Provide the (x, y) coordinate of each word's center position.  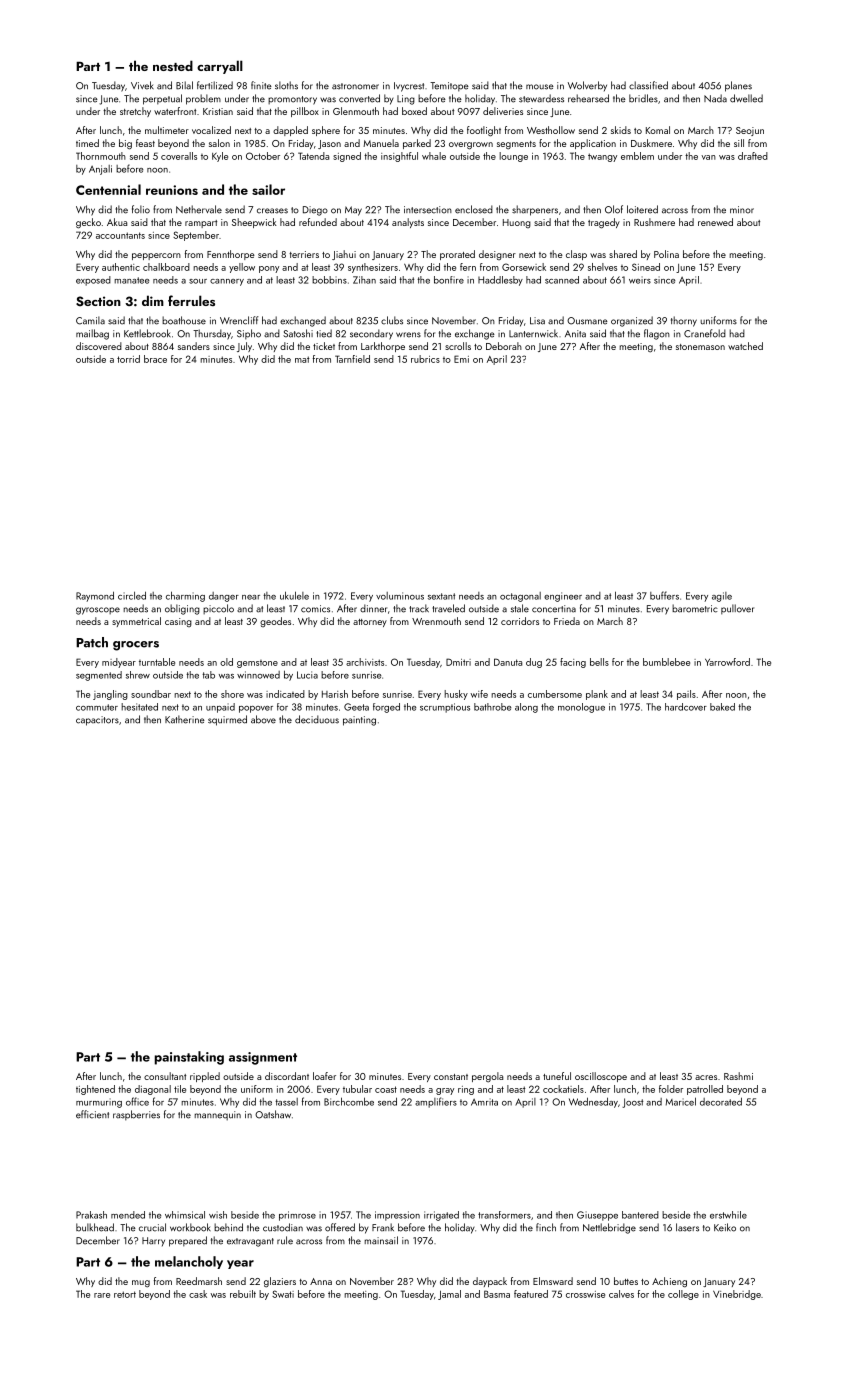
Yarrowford (727, 662)
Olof (614, 209)
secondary (371, 334)
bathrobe (492, 707)
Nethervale (199, 209)
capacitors (97, 721)
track (419, 608)
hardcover (686, 707)
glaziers (280, 1282)
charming (185, 596)
